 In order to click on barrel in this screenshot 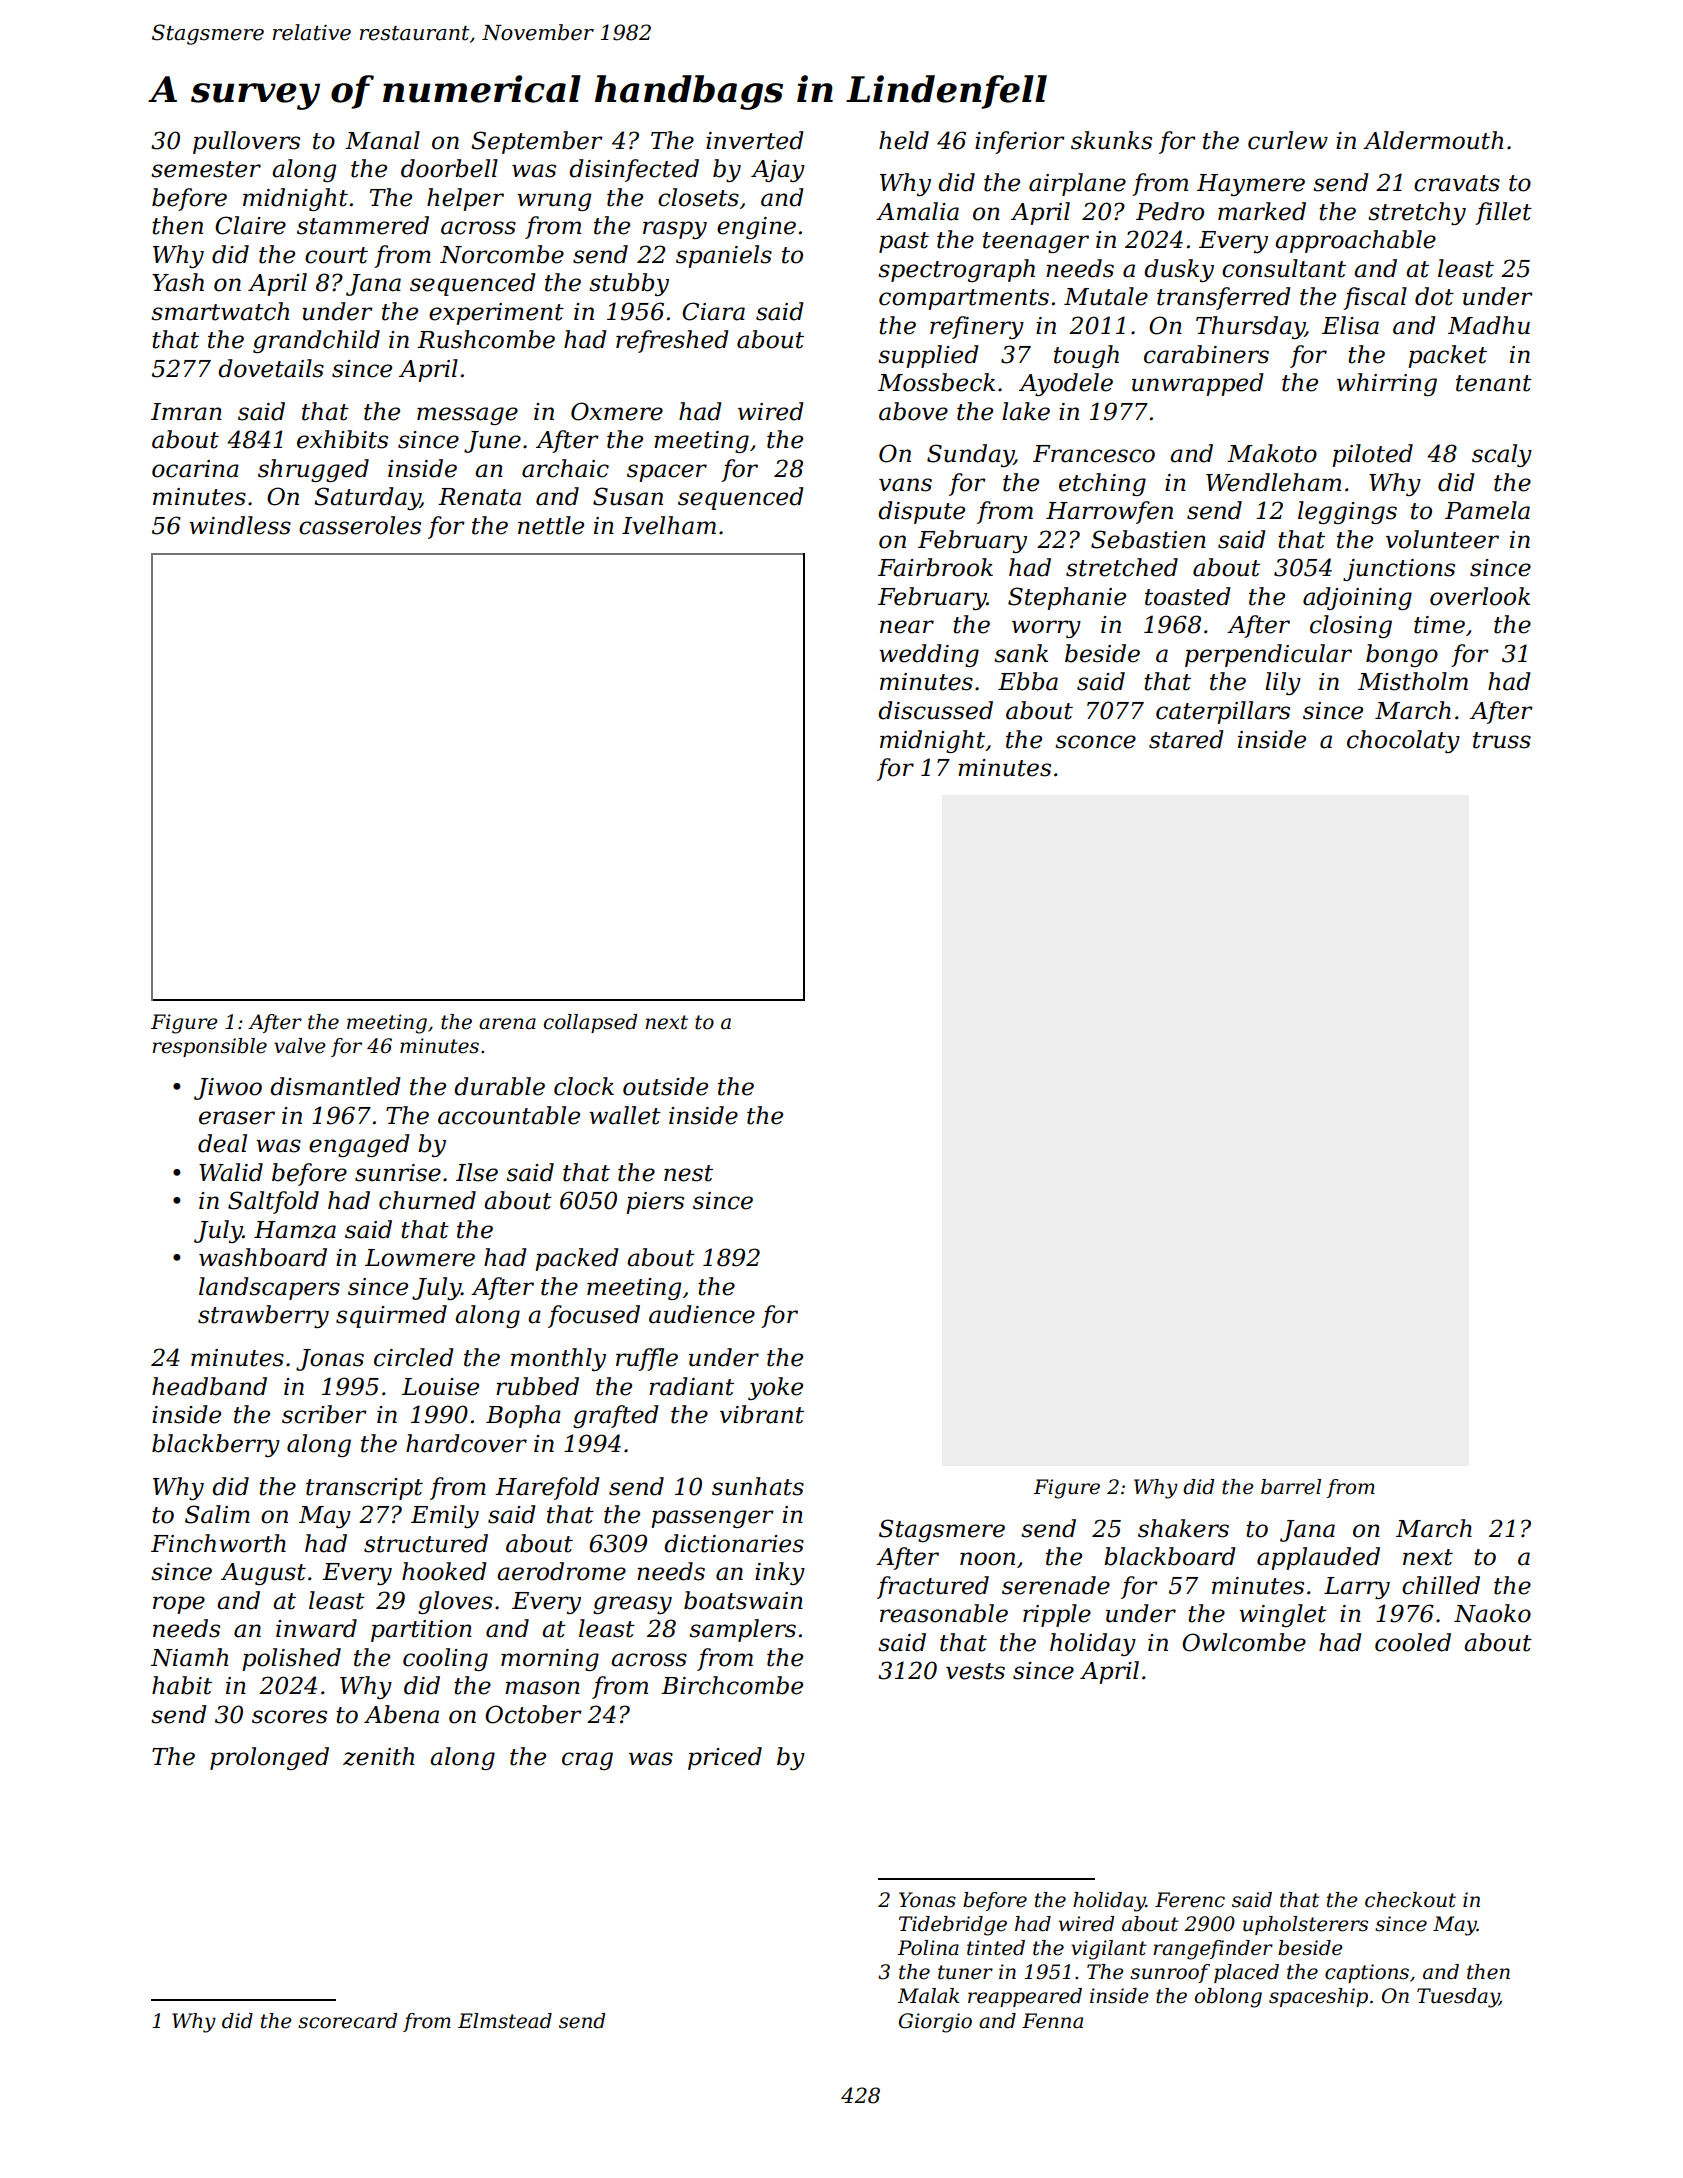, I will do `click(1291, 1487)`.
